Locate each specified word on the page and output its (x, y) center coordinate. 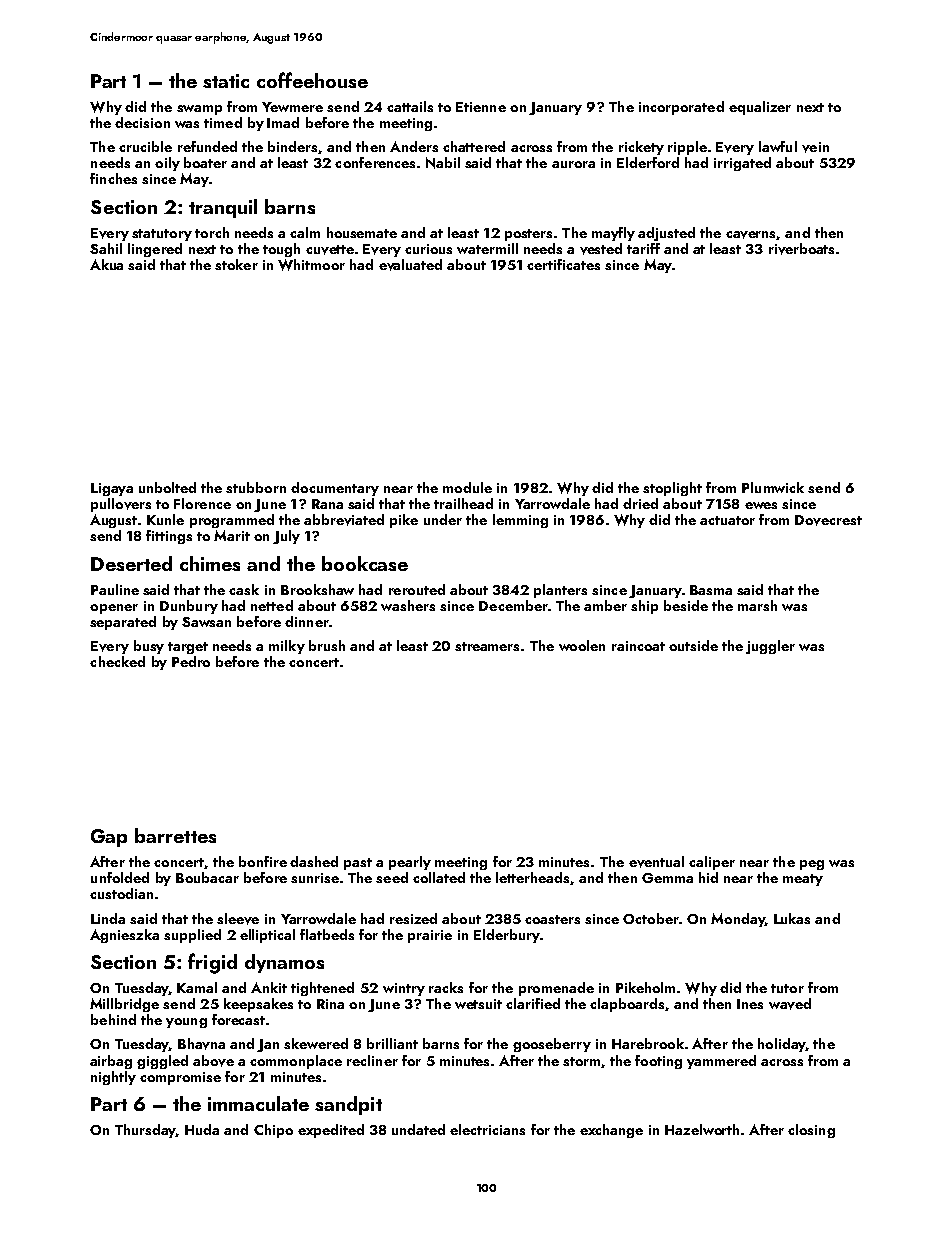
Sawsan (206, 622)
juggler (770, 647)
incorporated (681, 108)
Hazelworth (702, 1129)
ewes (761, 505)
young (186, 1023)
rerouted (417, 589)
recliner (372, 1060)
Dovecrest (828, 520)
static (226, 81)
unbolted (167, 487)
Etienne (481, 107)
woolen (582, 645)
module (467, 487)
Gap (109, 838)
